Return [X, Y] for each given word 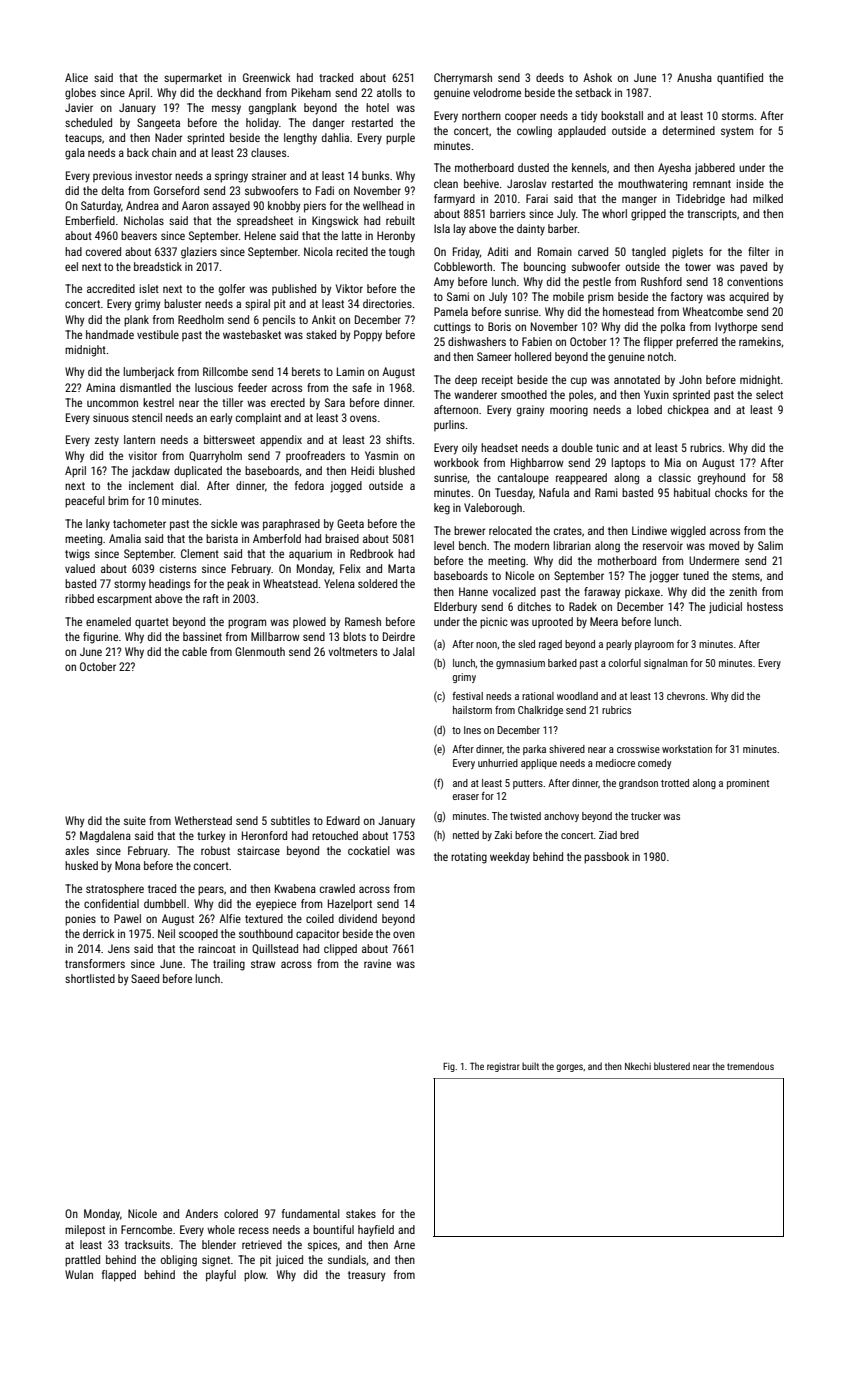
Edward [343, 820]
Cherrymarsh [463, 79]
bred [629, 835]
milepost [85, 1231]
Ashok [597, 77]
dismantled [145, 387]
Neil [166, 933]
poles [581, 395]
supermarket [193, 79]
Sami [458, 296]
